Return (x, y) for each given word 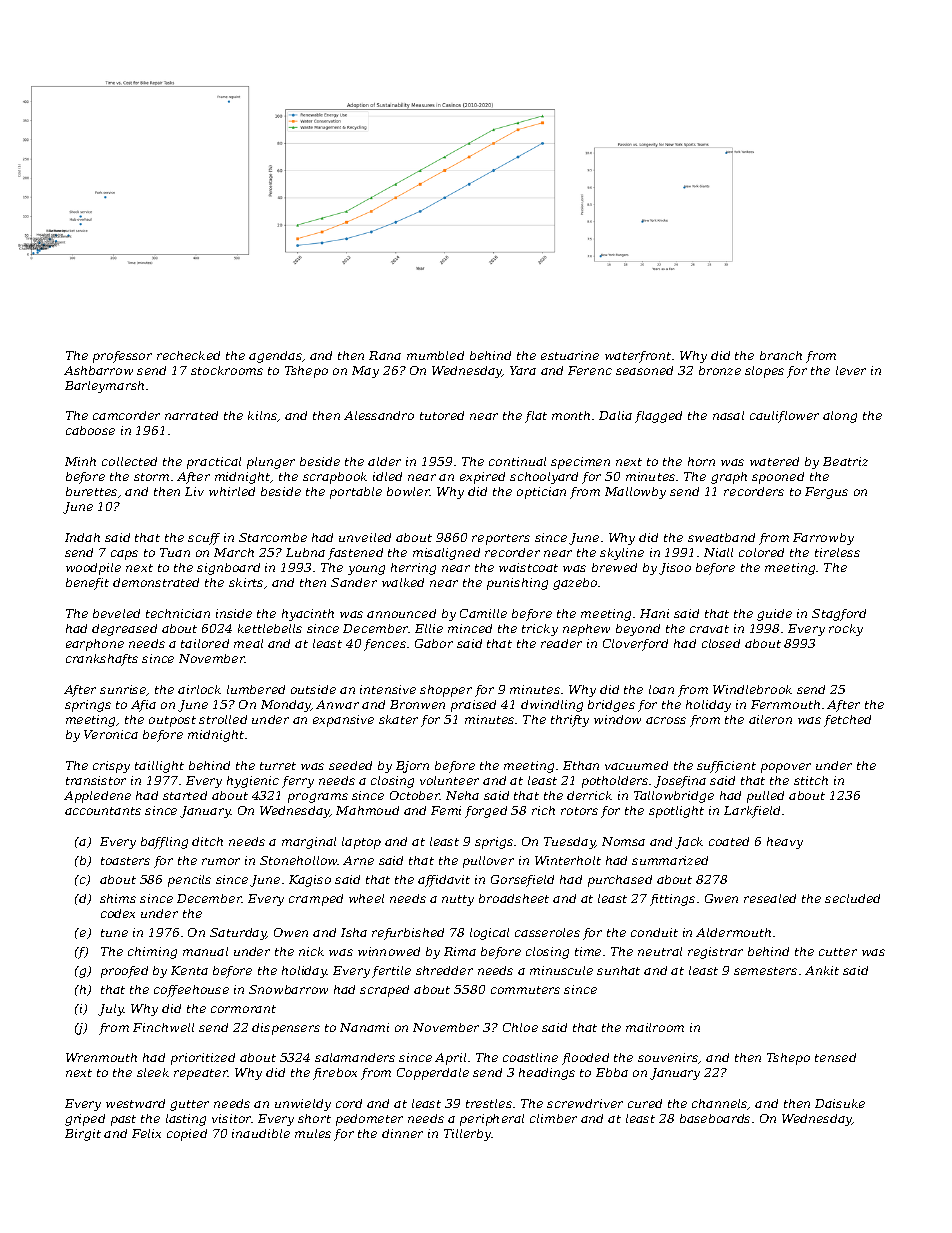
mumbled (435, 355)
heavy (785, 843)
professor (122, 357)
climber (553, 1118)
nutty (458, 900)
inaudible (261, 1133)
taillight (159, 767)
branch (781, 355)
